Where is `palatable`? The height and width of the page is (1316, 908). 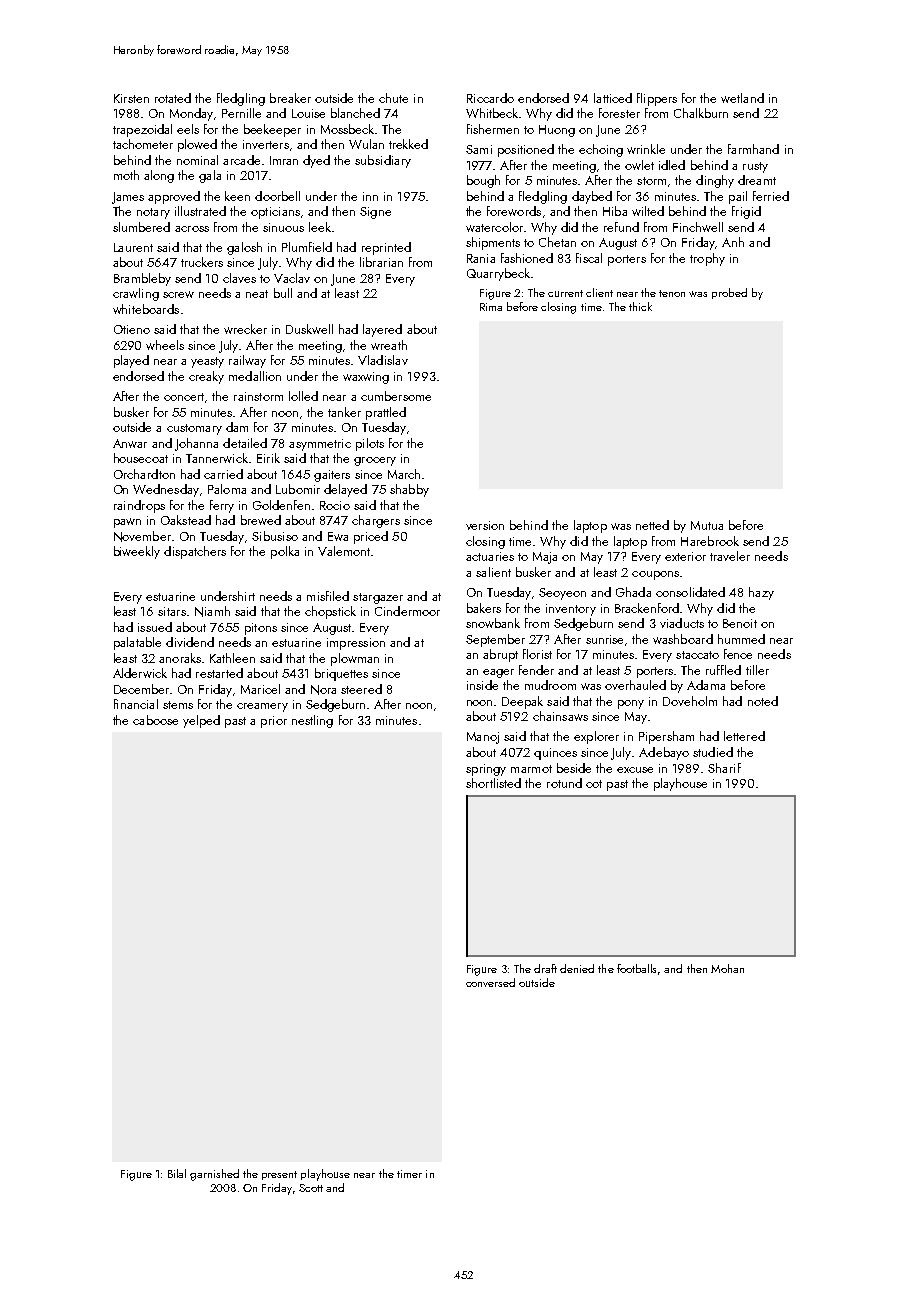 palatable is located at coordinates (137, 643).
